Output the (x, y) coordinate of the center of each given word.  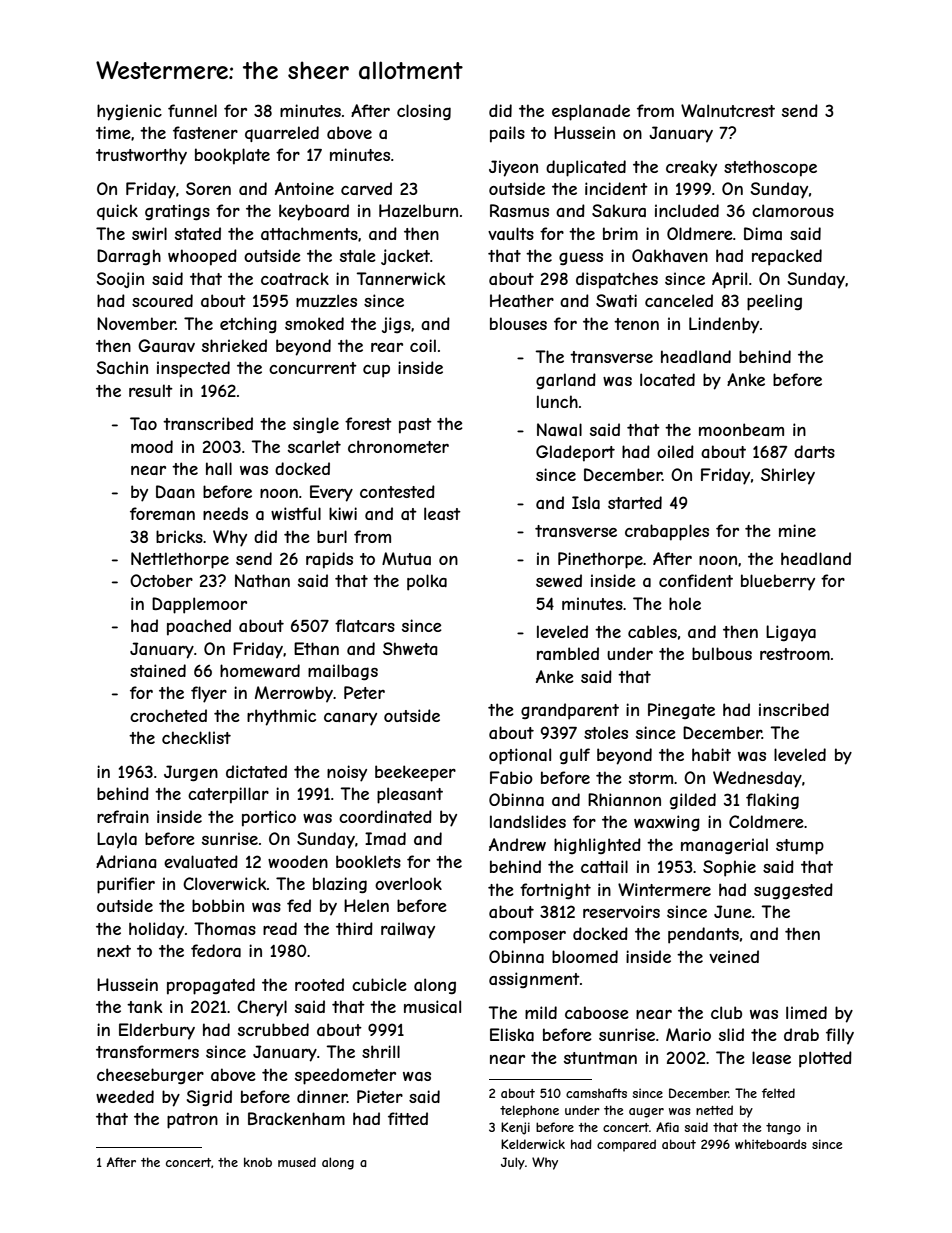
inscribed (794, 709)
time (113, 132)
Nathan (262, 580)
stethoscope (770, 168)
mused (297, 1162)
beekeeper (415, 773)
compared (626, 1145)
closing (424, 112)
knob (258, 1162)
